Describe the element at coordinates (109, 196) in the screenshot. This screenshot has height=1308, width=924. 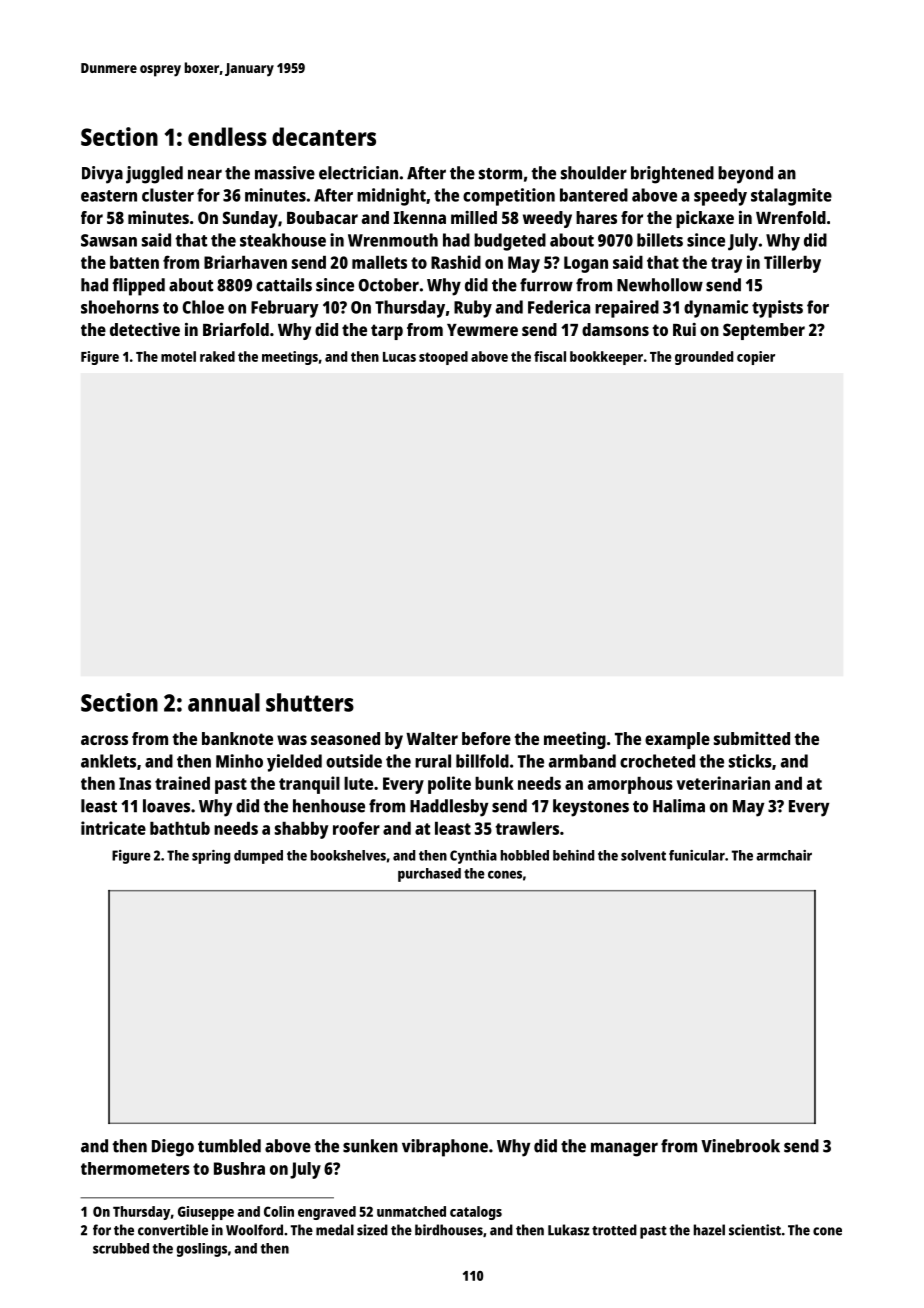
I see `eastern` at that location.
